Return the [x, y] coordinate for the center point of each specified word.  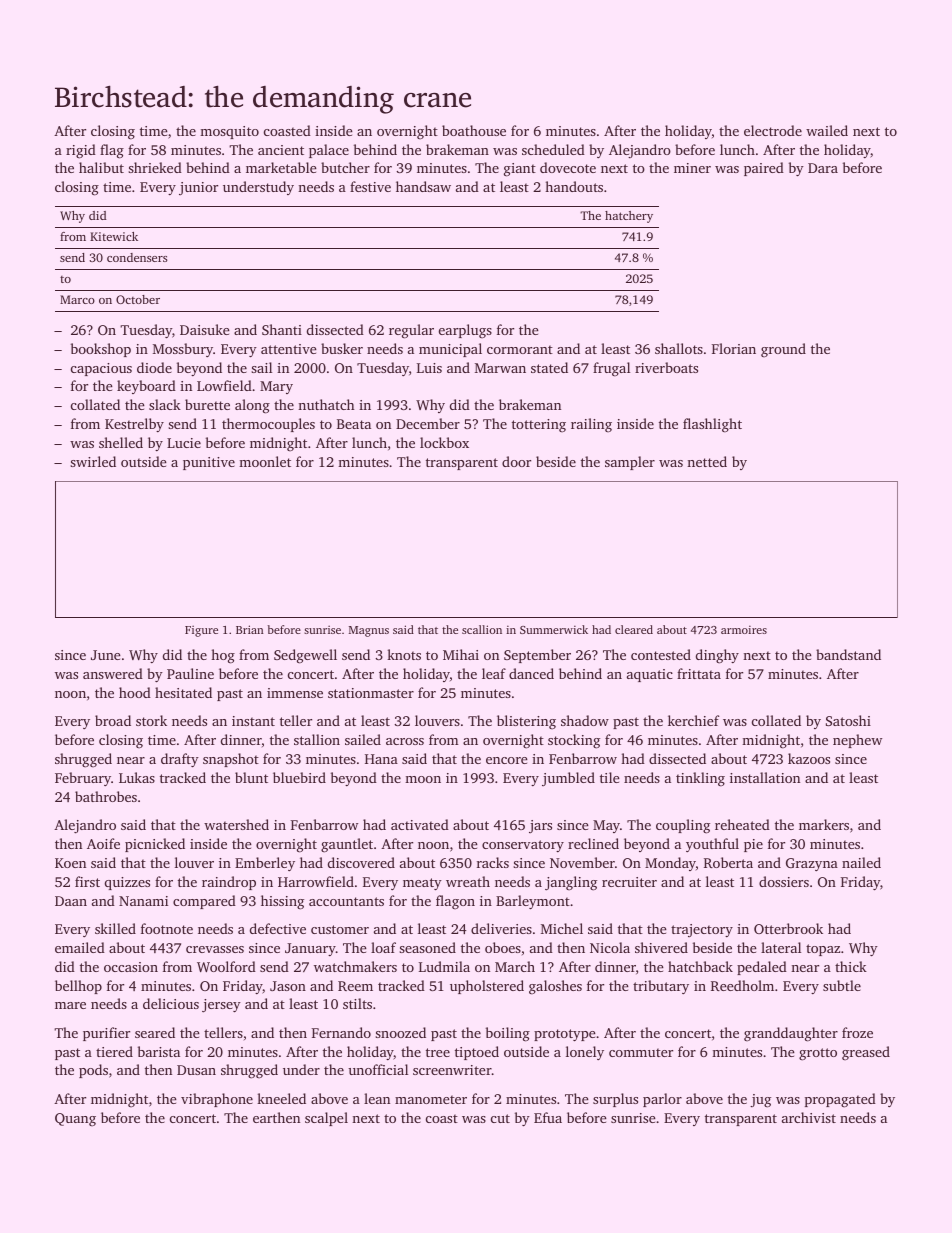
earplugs [465, 331]
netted [707, 461]
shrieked [155, 167]
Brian [250, 629]
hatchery [629, 217]
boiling [508, 1034]
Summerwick [554, 629]
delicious [171, 1003]
